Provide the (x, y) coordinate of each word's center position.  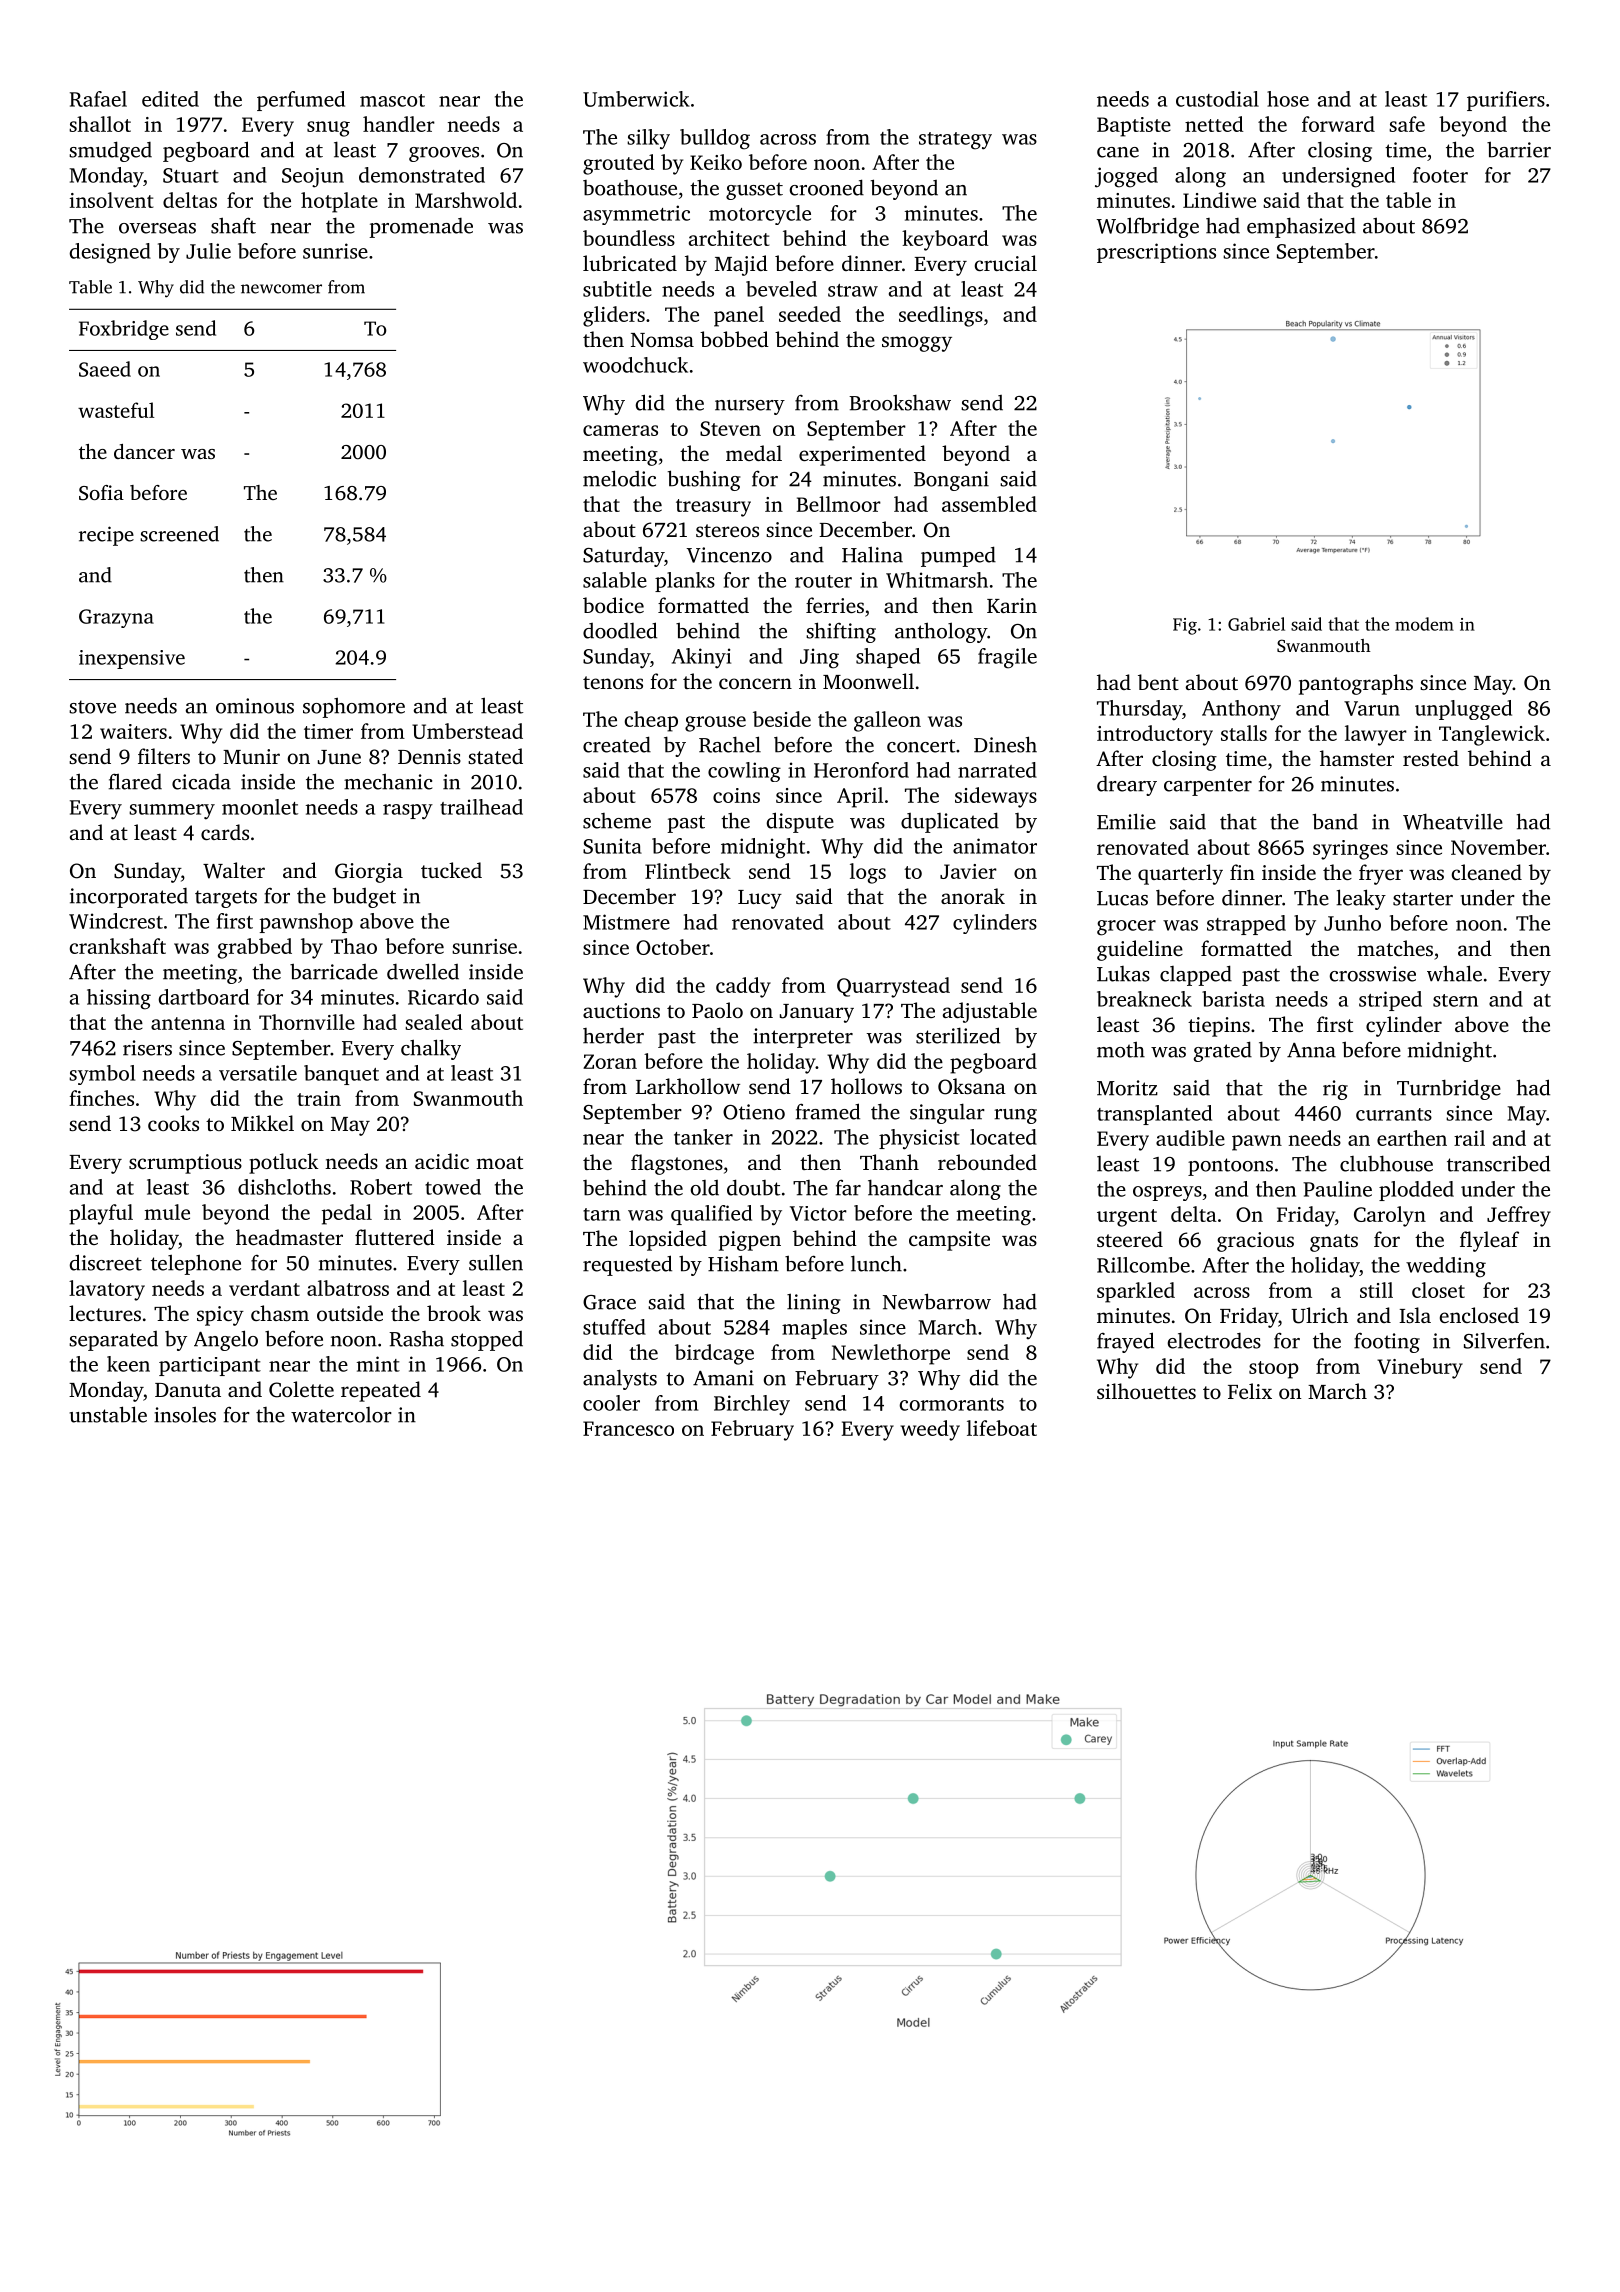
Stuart (191, 175)
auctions (621, 1010)
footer (1440, 175)
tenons (613, 682)
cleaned (1487, 872)
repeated (381, 1391)
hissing (119, 999)
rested (1431, 758)
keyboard (945, 240)
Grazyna (116, 618)
